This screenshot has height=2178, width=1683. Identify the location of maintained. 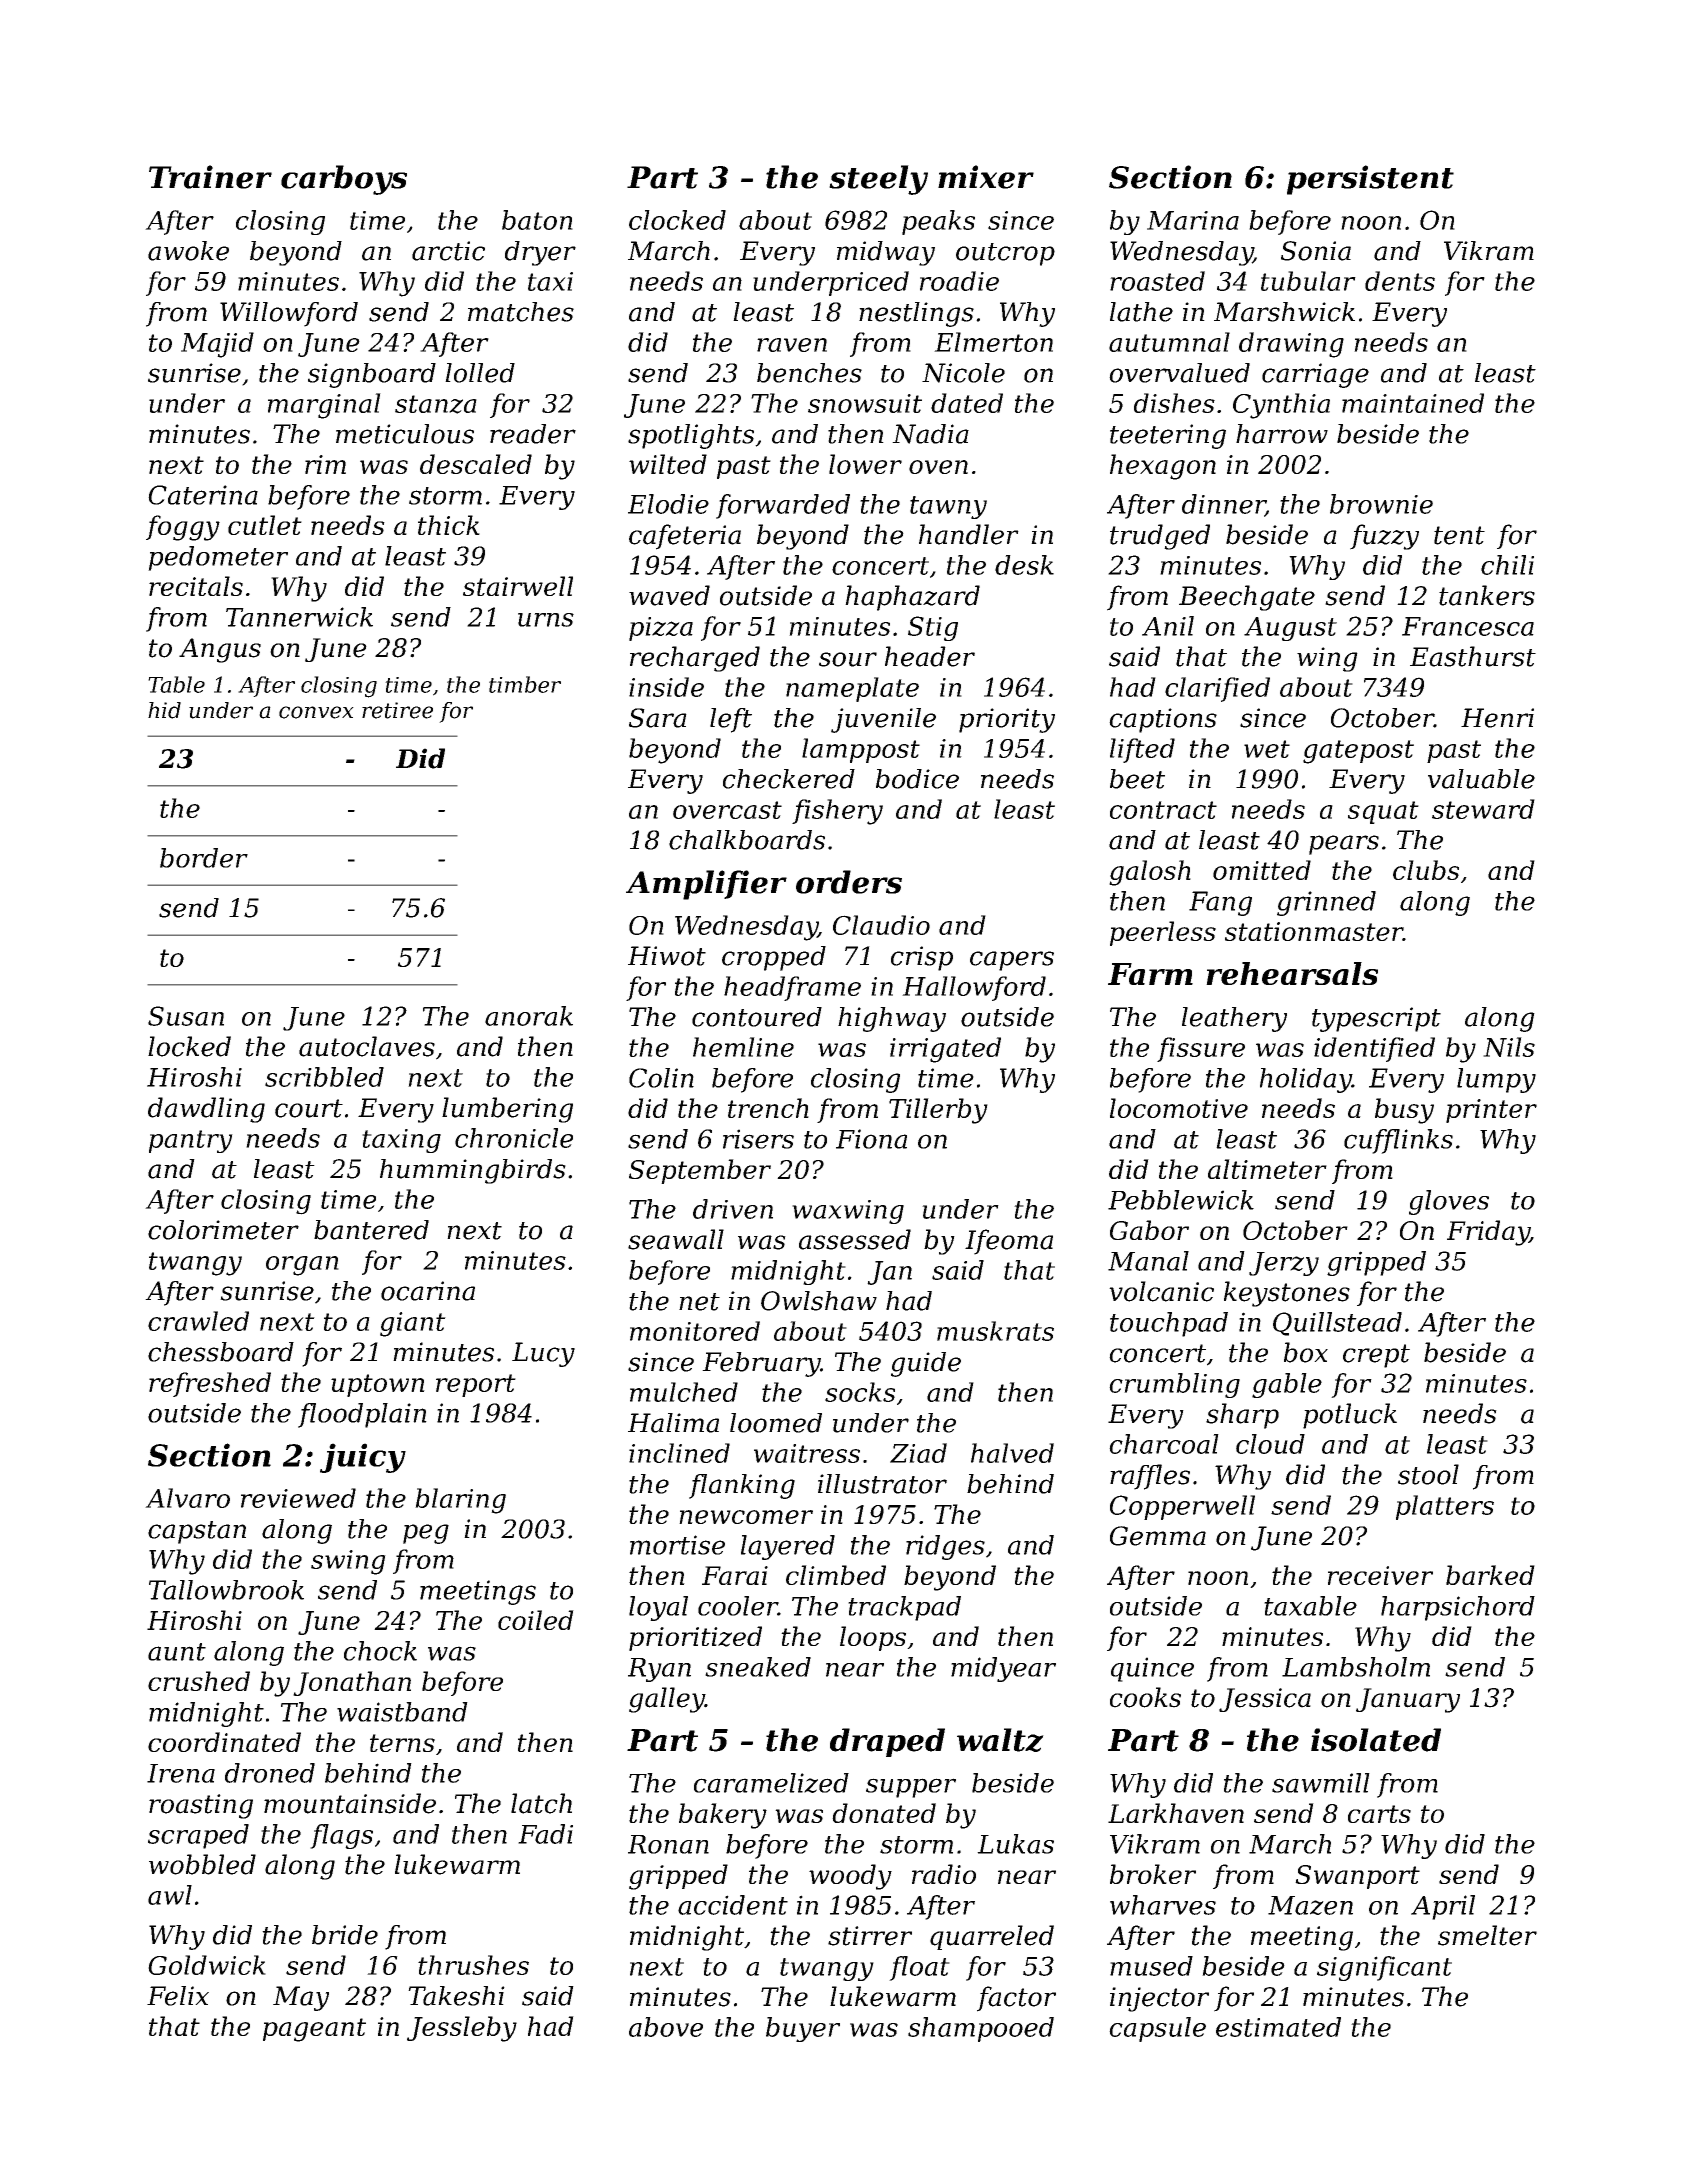
(1413, 403).
